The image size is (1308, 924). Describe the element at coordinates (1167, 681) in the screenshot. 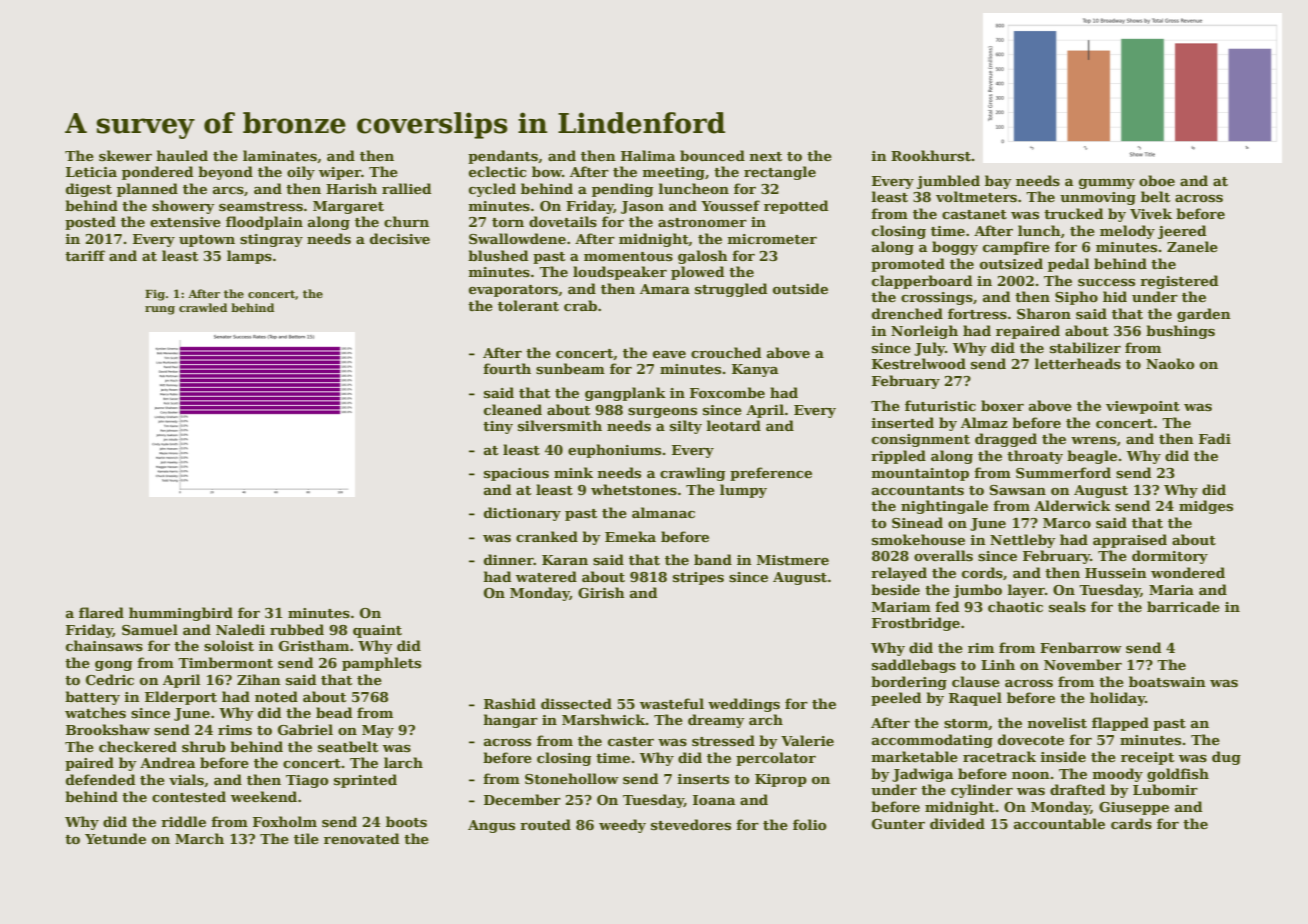

I see `boatswain` at that location.
